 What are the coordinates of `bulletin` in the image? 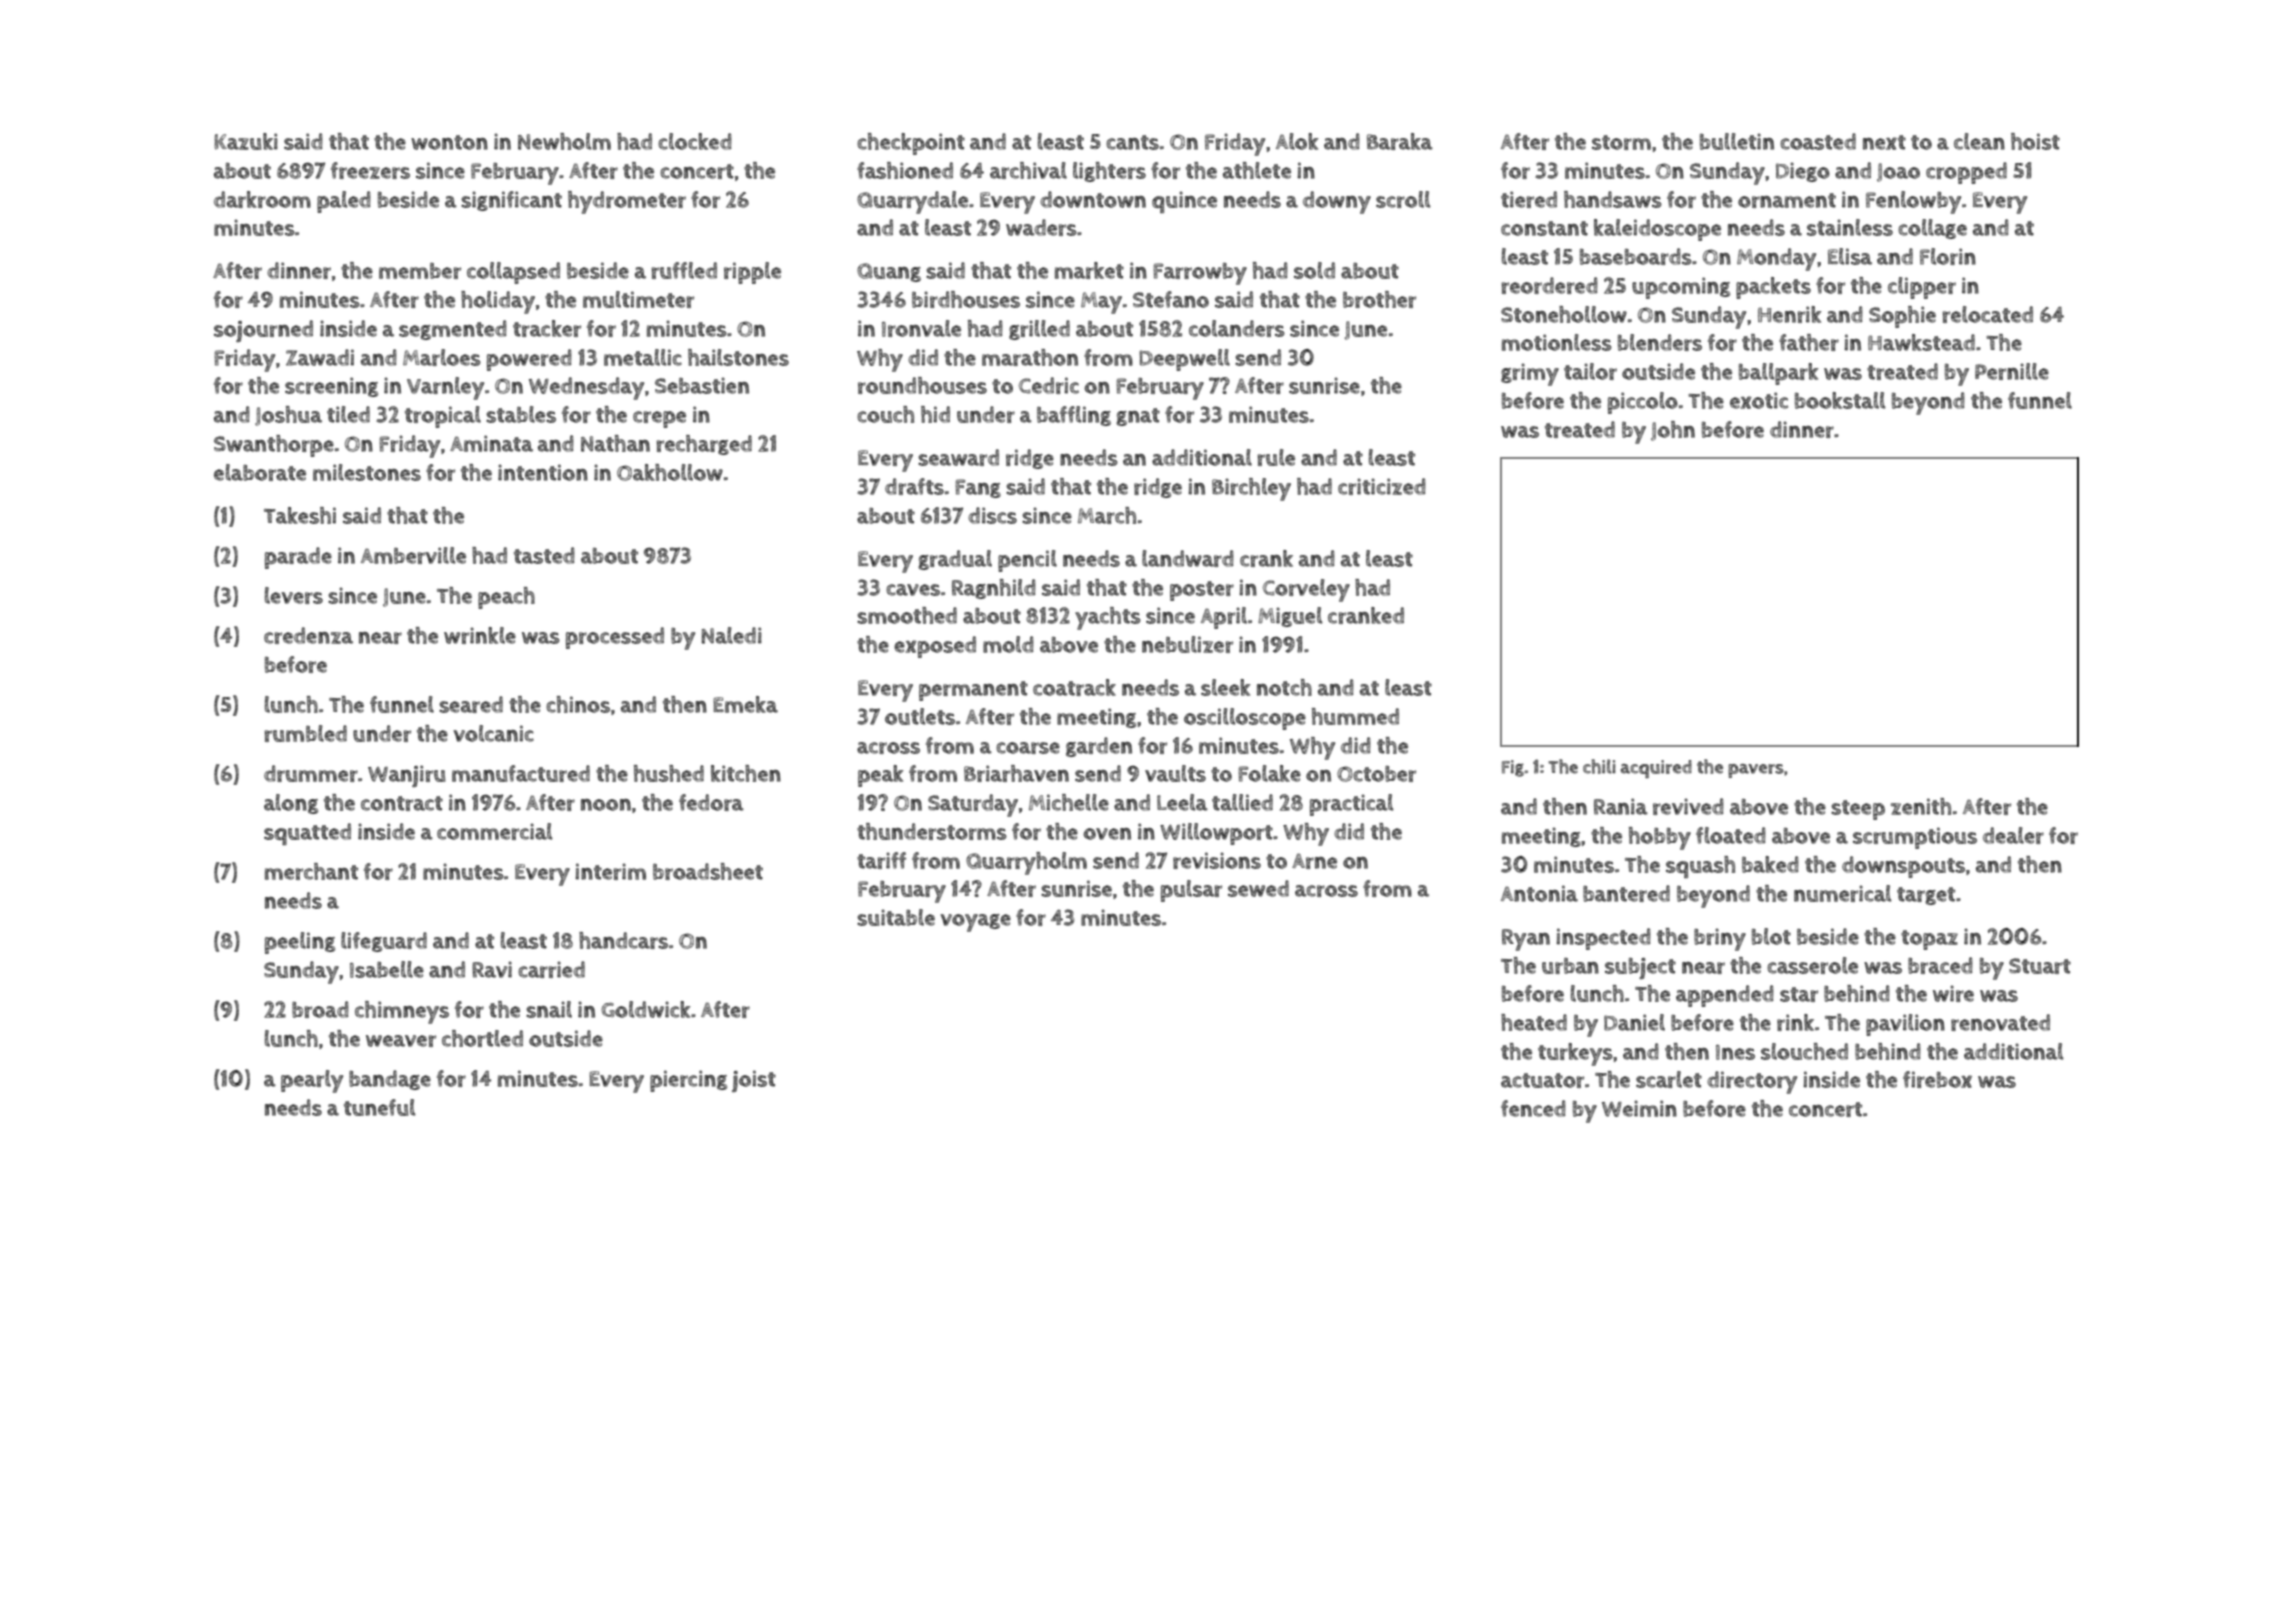 It's located at (1737, 141).
